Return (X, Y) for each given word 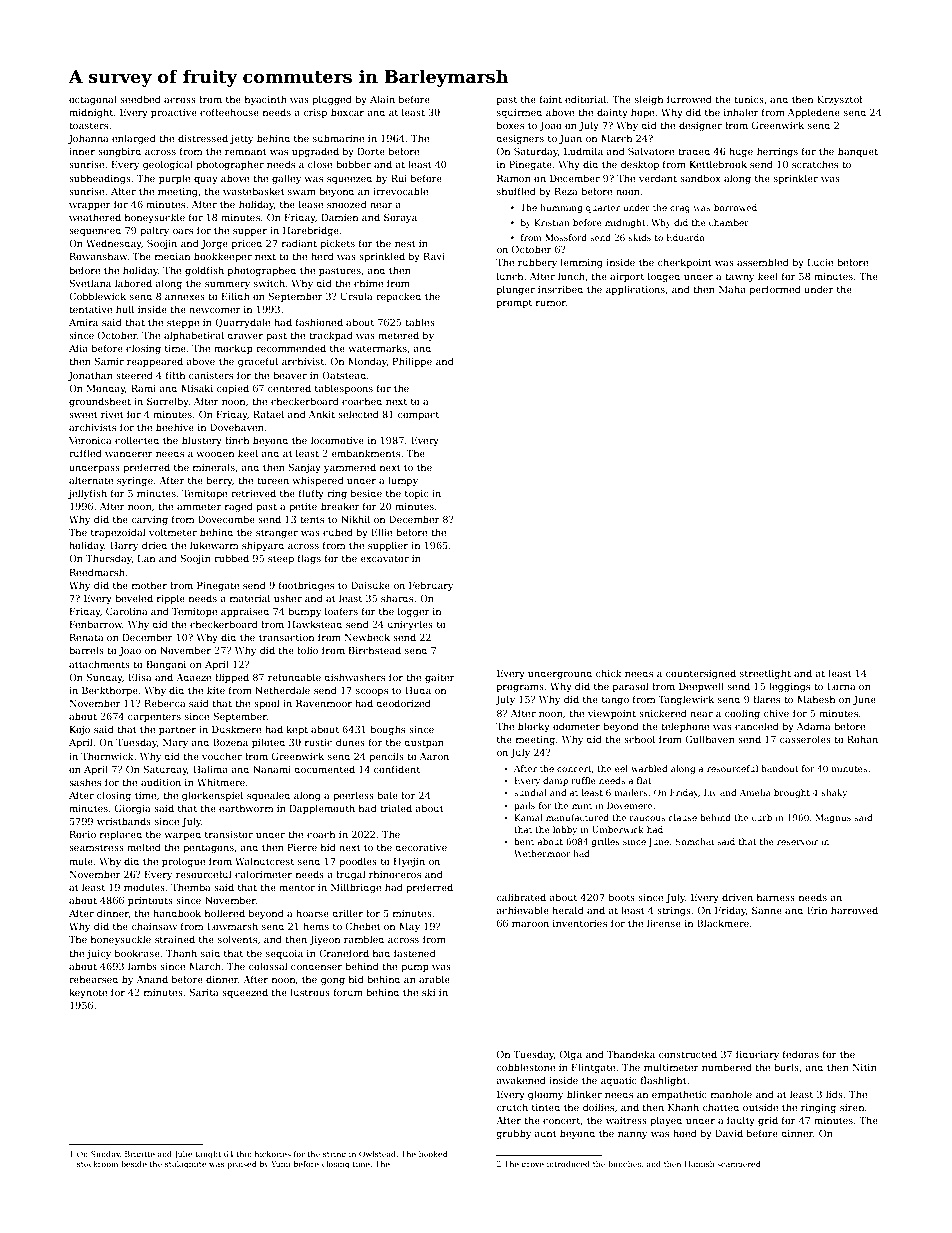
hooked (433, 1154)
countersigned (701, 674)
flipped (232, 678)
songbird (119, 152)
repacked (398, 297)
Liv (710, 792)
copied (233, 389)
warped (182, 835)
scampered (738, 1165)
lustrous (310, 992)
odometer (576, 726)
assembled (763, 262)
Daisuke (370, 585)
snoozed (347, 204)
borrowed (735, 207)
